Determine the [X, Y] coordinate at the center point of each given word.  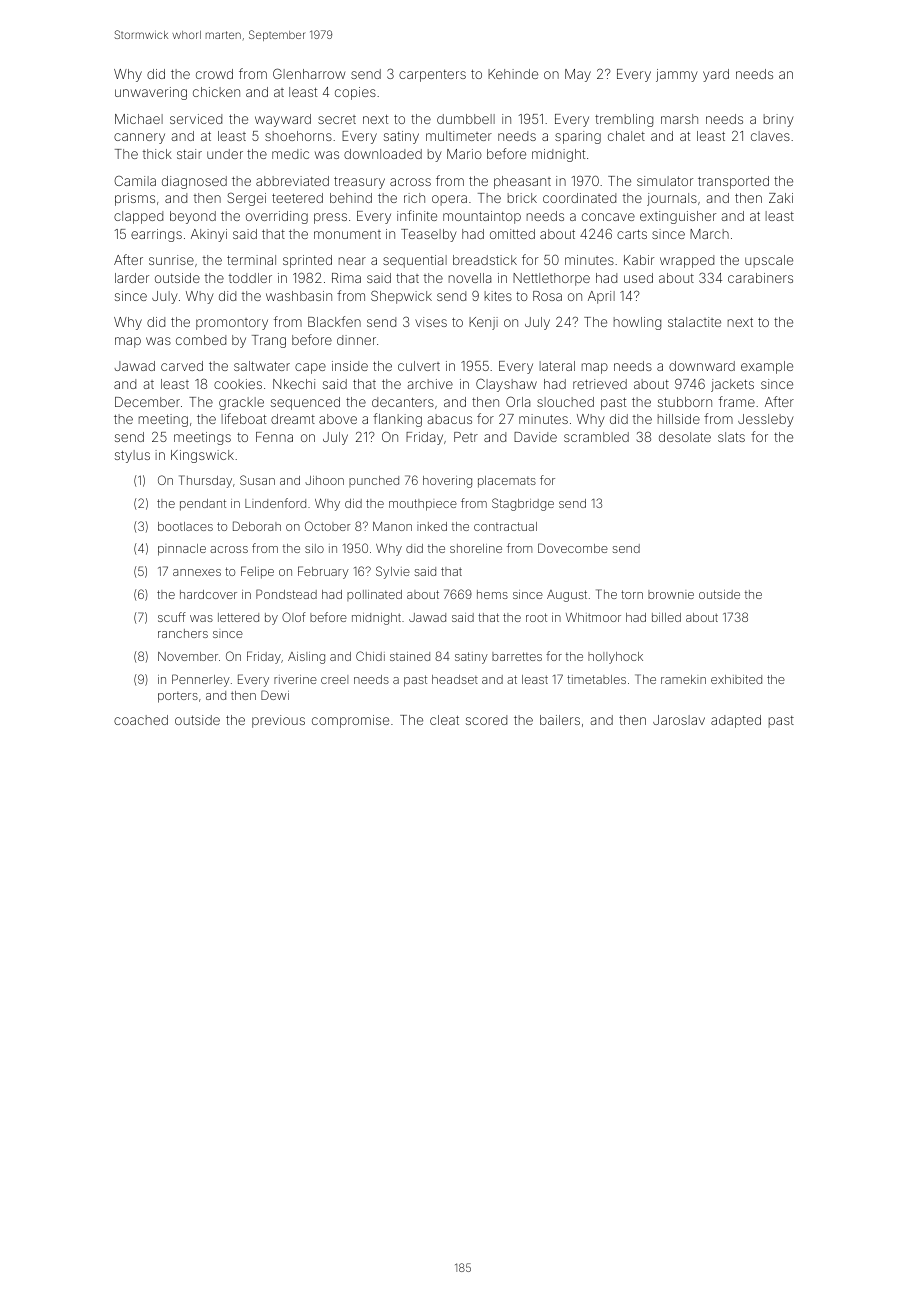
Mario [464, 154]
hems [492, 594]
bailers [560, 720]
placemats [507, 482]
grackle [241, 403]
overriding [277, 217]
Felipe [257, 572]
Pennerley [201, 680]
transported [733, 182]
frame [737, 401]
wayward [283, 120]
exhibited [736, 679]
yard [716, 75]
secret [337, 119]
